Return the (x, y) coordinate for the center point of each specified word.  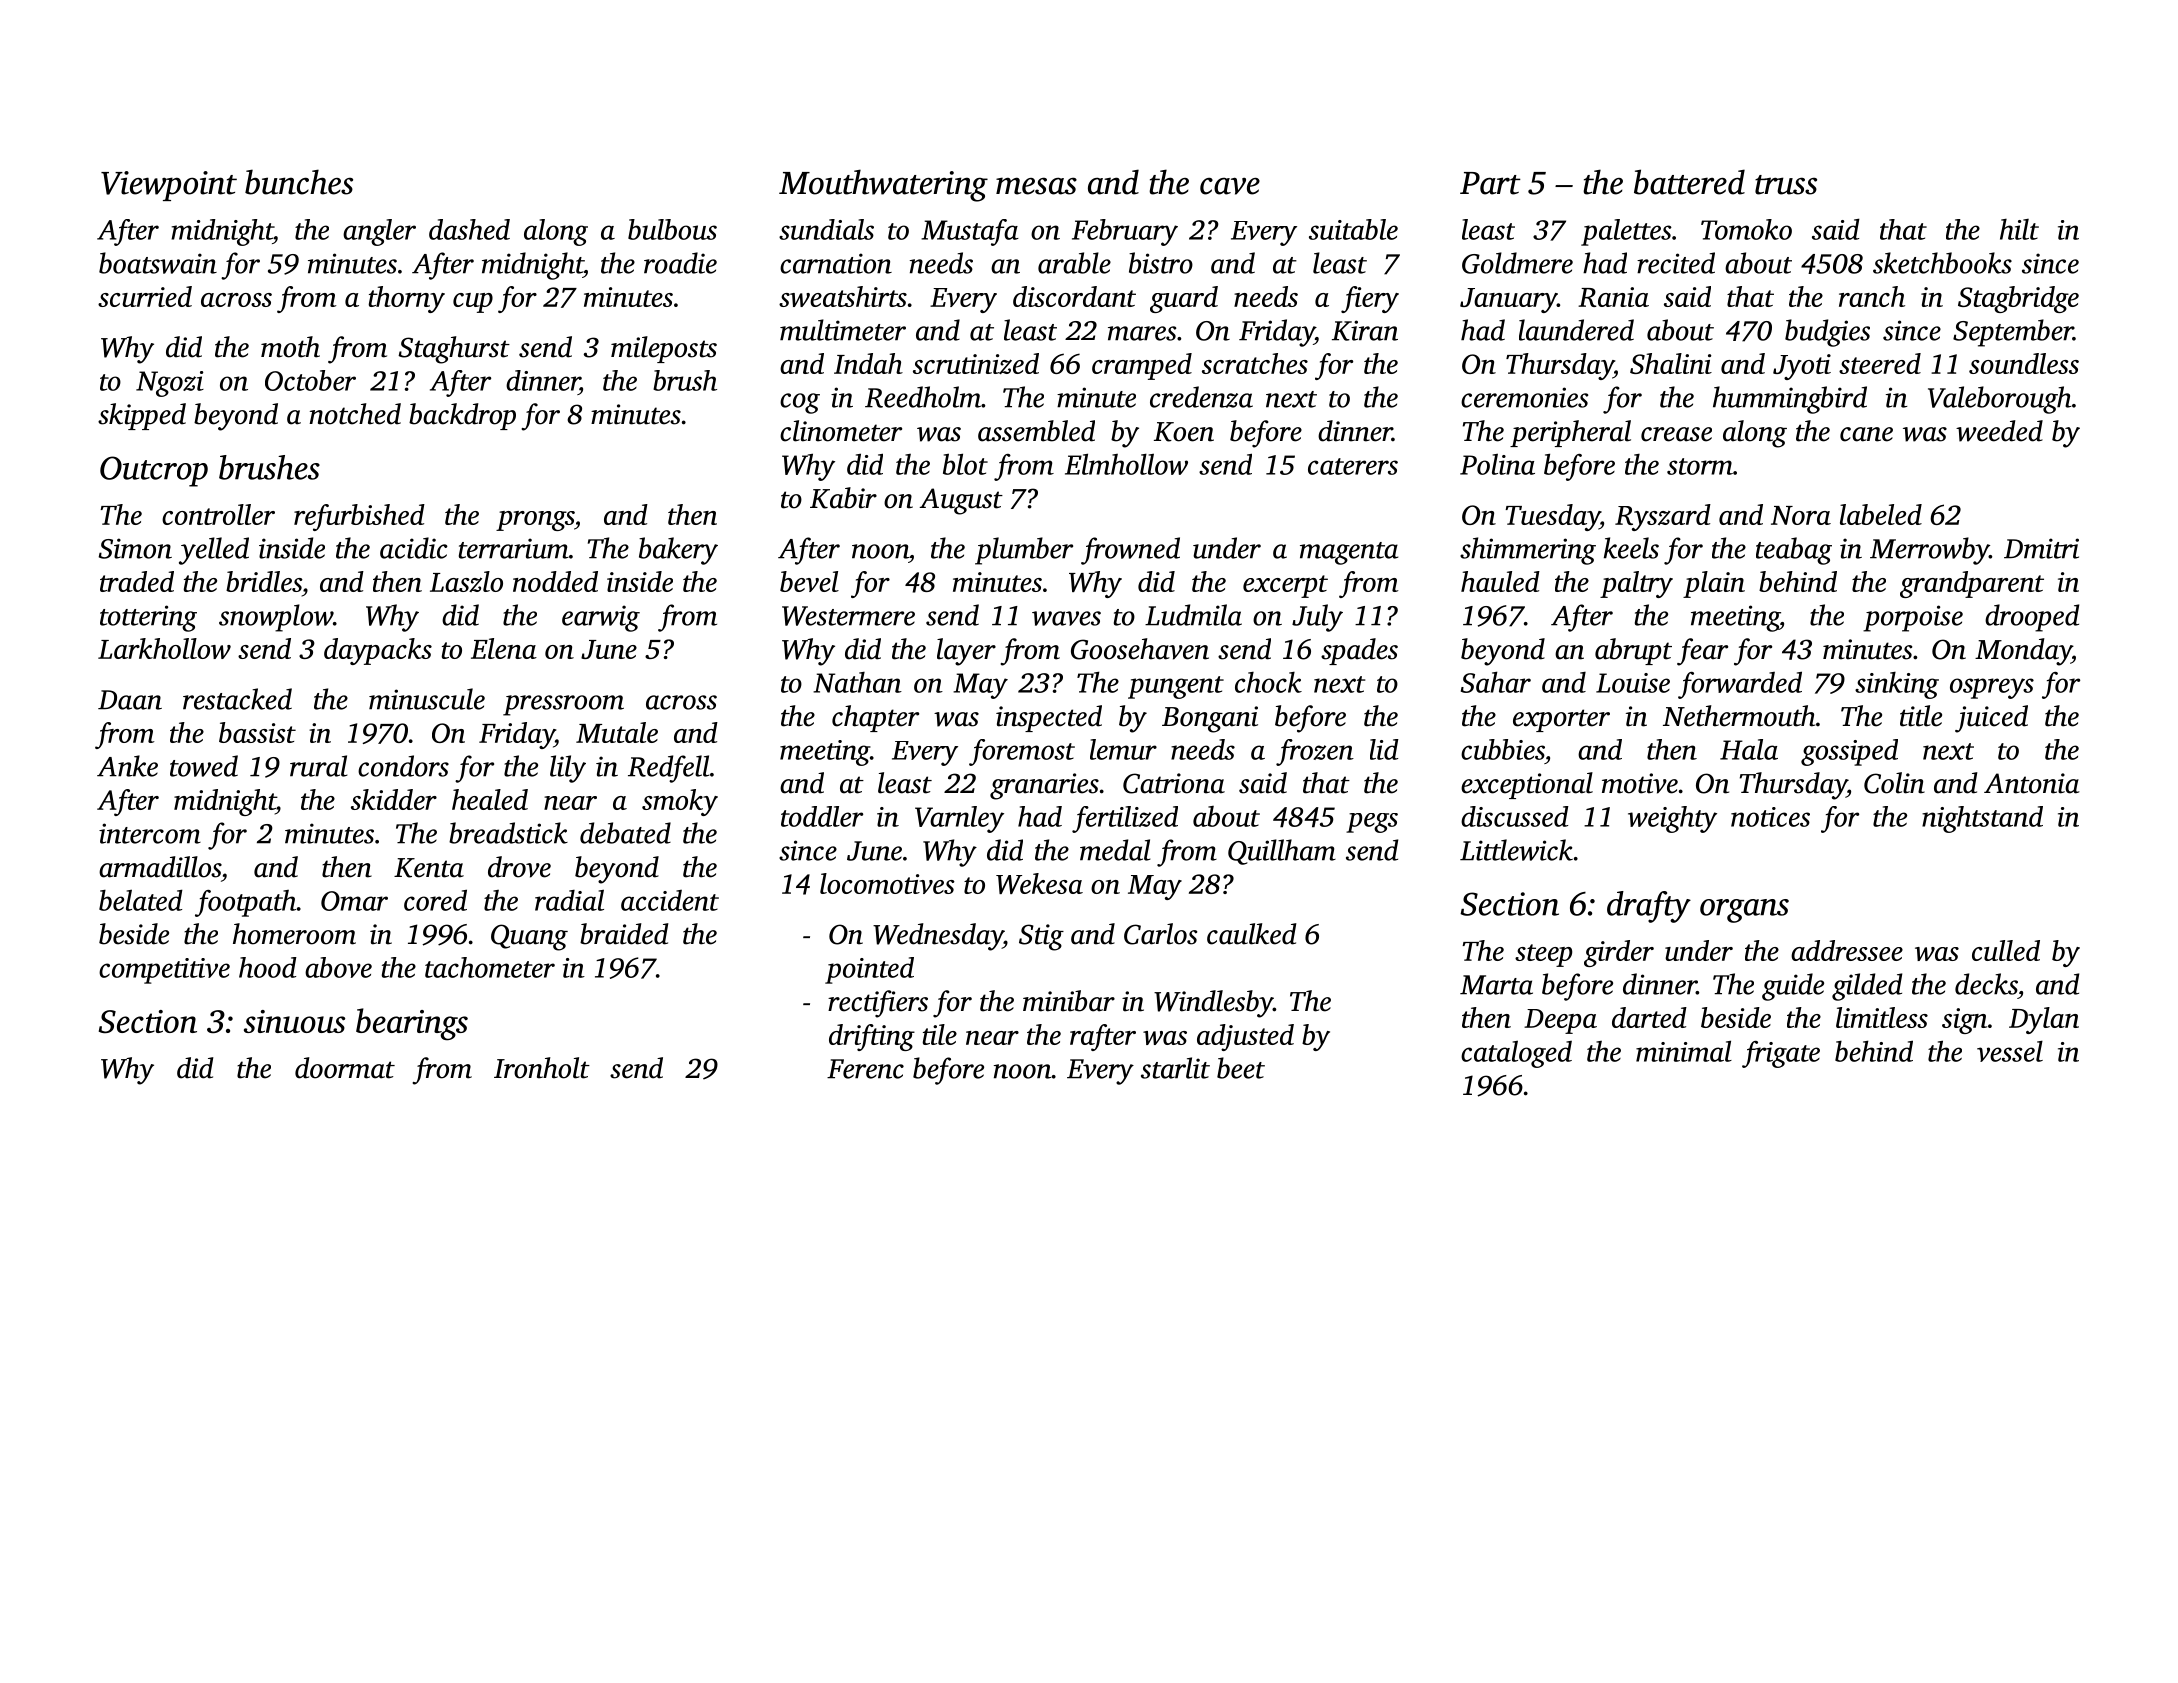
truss (1786, 185)
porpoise (1913, 618)
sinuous (294, 1021)
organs (1744, 911)
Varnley (959, 819)
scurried (145, 296)
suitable (1353, 229)
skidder (394, 799)
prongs (535, 521)
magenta (1349, 553)
